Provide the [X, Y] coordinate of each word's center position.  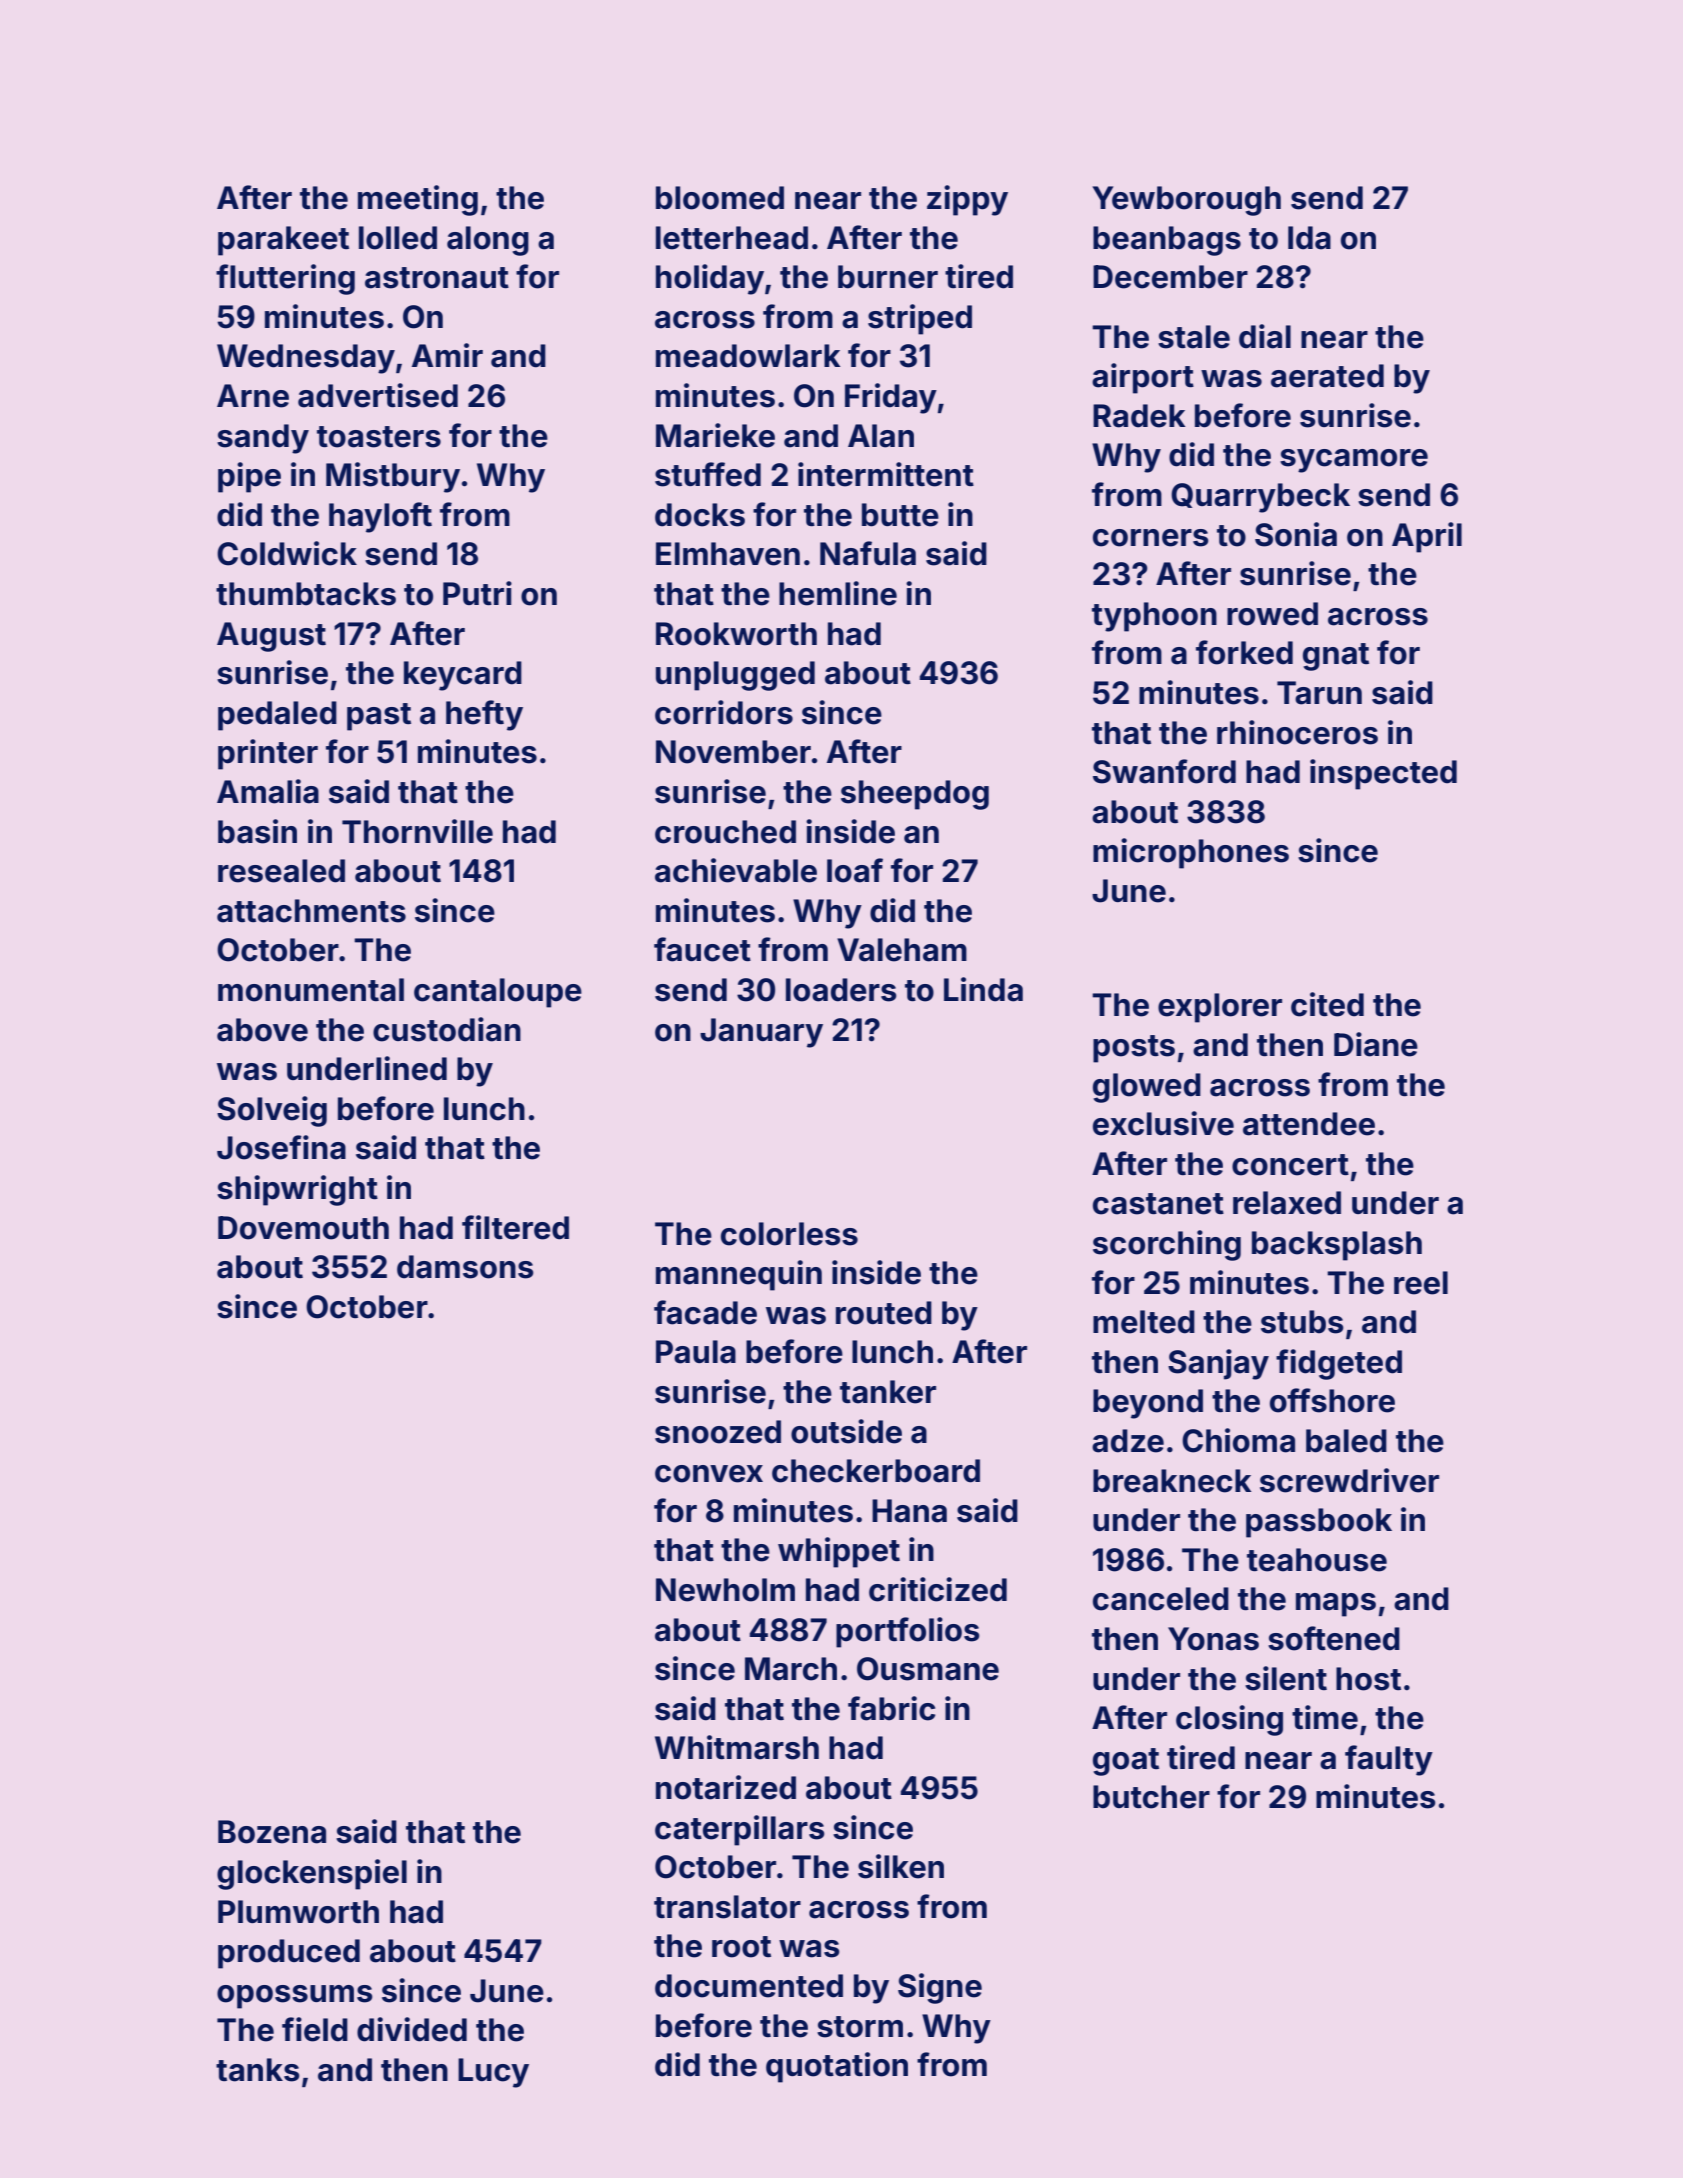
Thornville [417, 831]
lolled [398, 238]
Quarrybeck [1260, 498]
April [1427, 537]
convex [709, 1474]
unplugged [735, 676]
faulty [1389, 1760]
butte [900, 515]
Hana [909, 1511]
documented [749, 1986]
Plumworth [298, 1912]
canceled [1161, 1599]
